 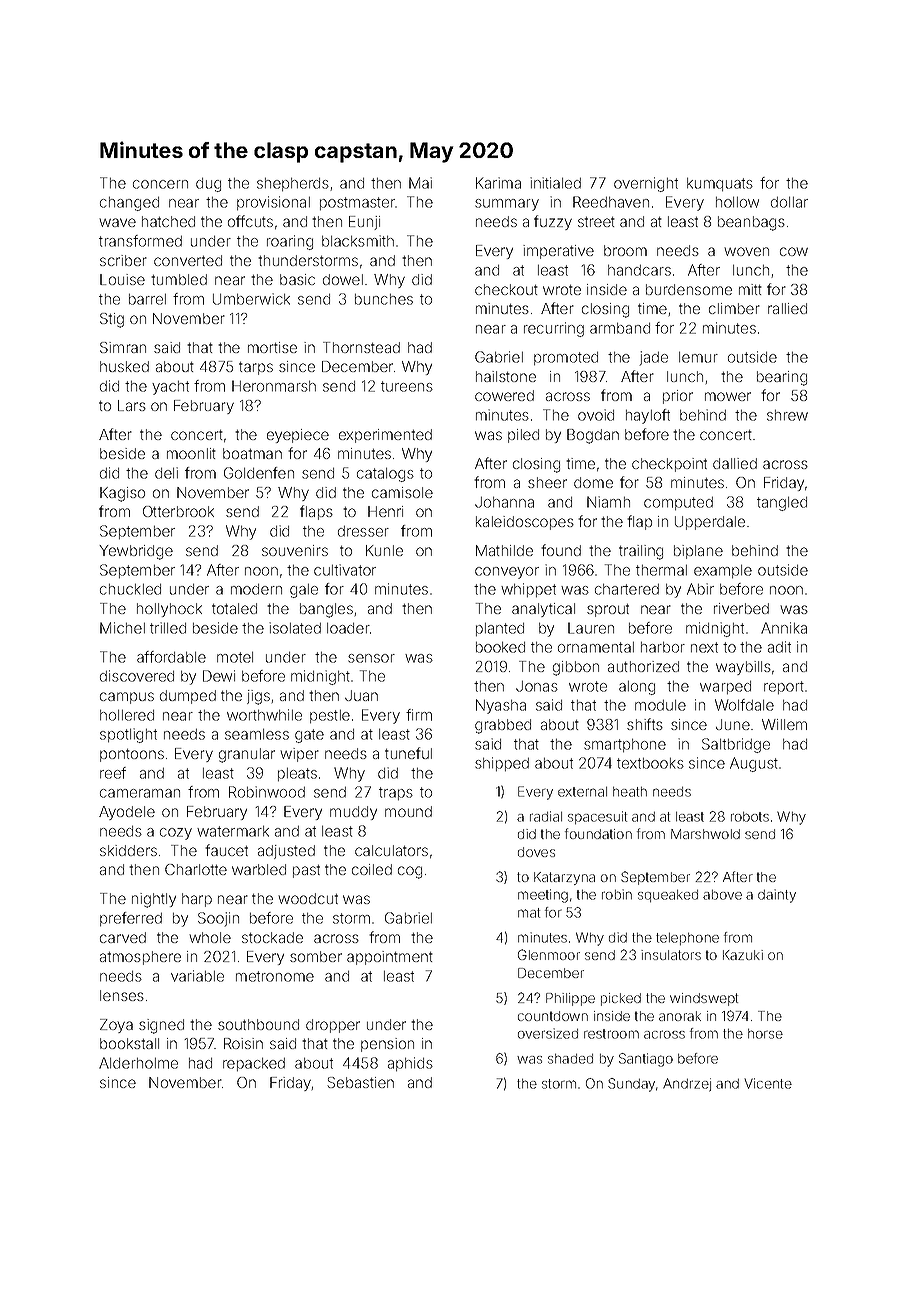 I want to click on planted, so click(x=500, y=629).
